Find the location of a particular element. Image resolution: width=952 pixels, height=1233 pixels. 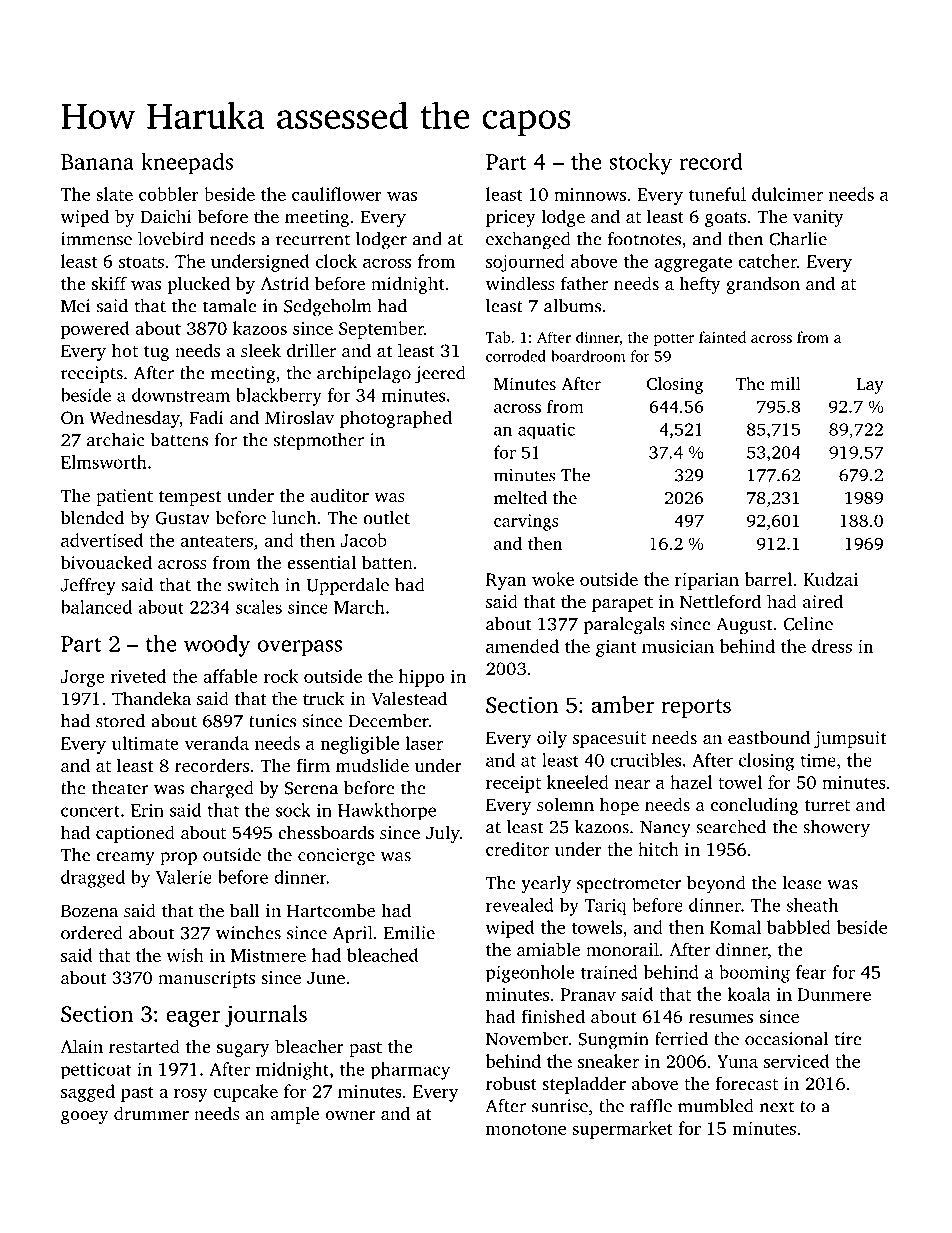

carvings is located at coordinates (526, 522).
